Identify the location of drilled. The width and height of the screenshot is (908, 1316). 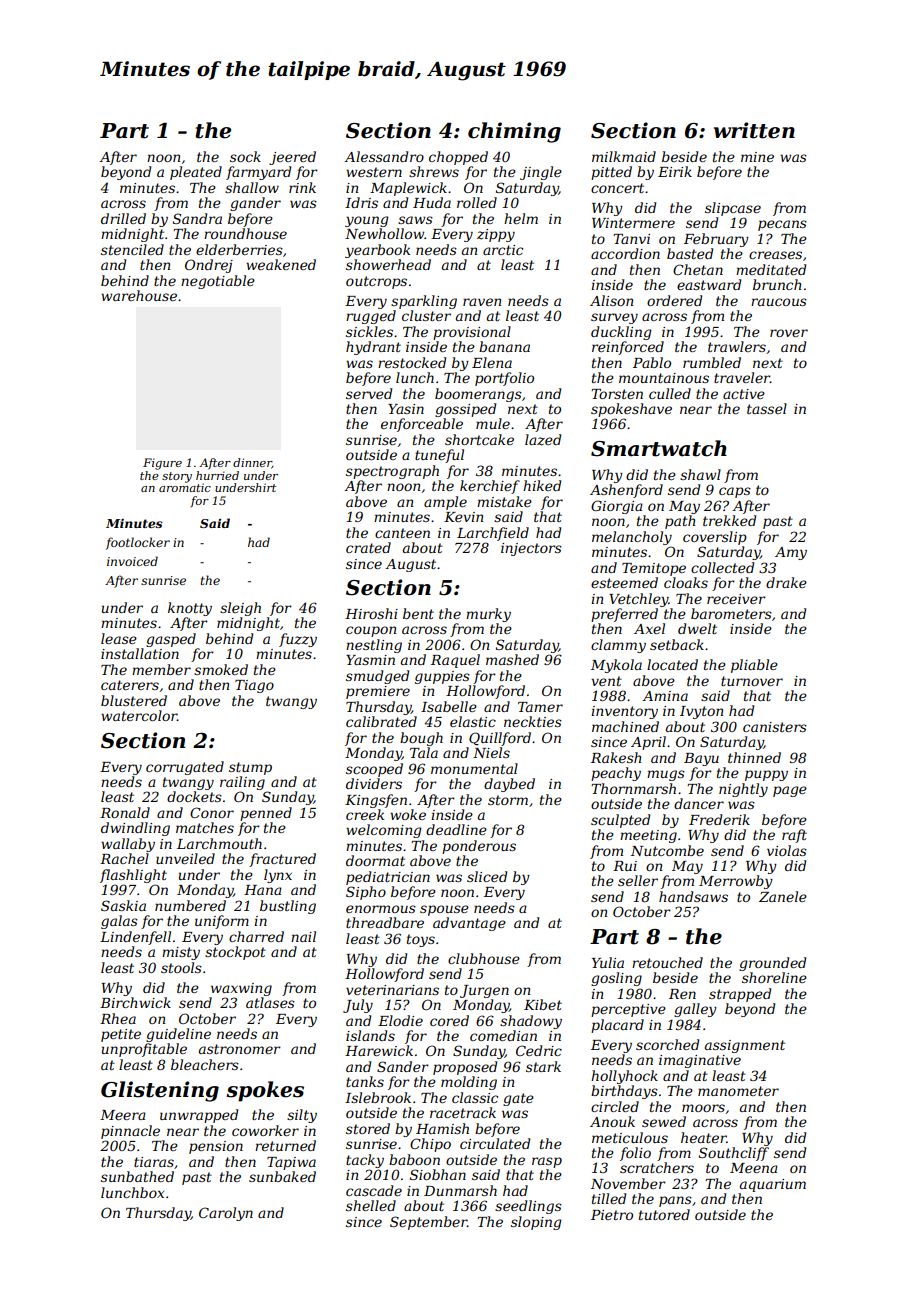
(123, 218).
